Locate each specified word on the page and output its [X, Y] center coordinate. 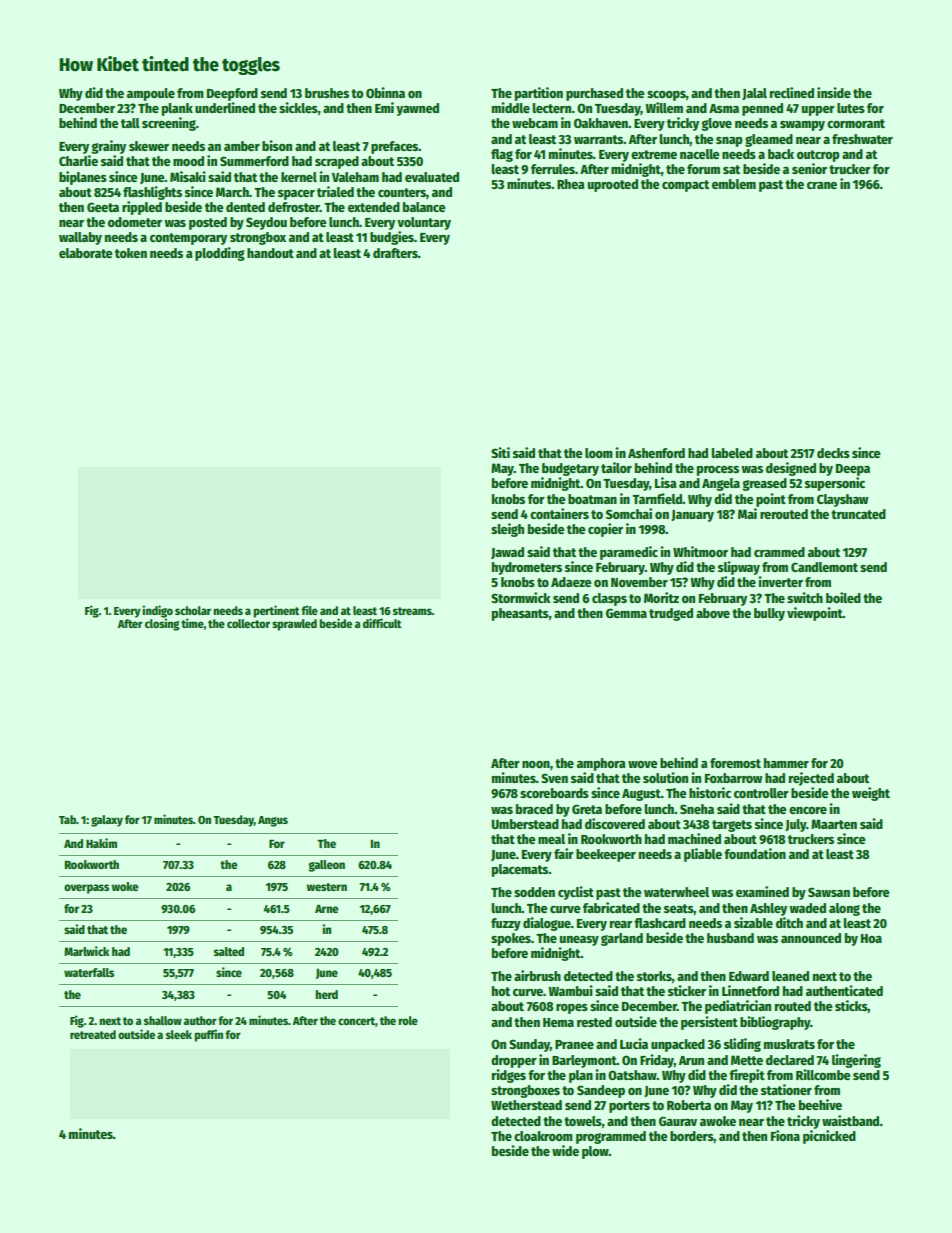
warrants [598, 139]
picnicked [829, 1137]
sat [731, 169]
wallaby [80, 238]
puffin [208, 1035]
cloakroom [543, 1136]
